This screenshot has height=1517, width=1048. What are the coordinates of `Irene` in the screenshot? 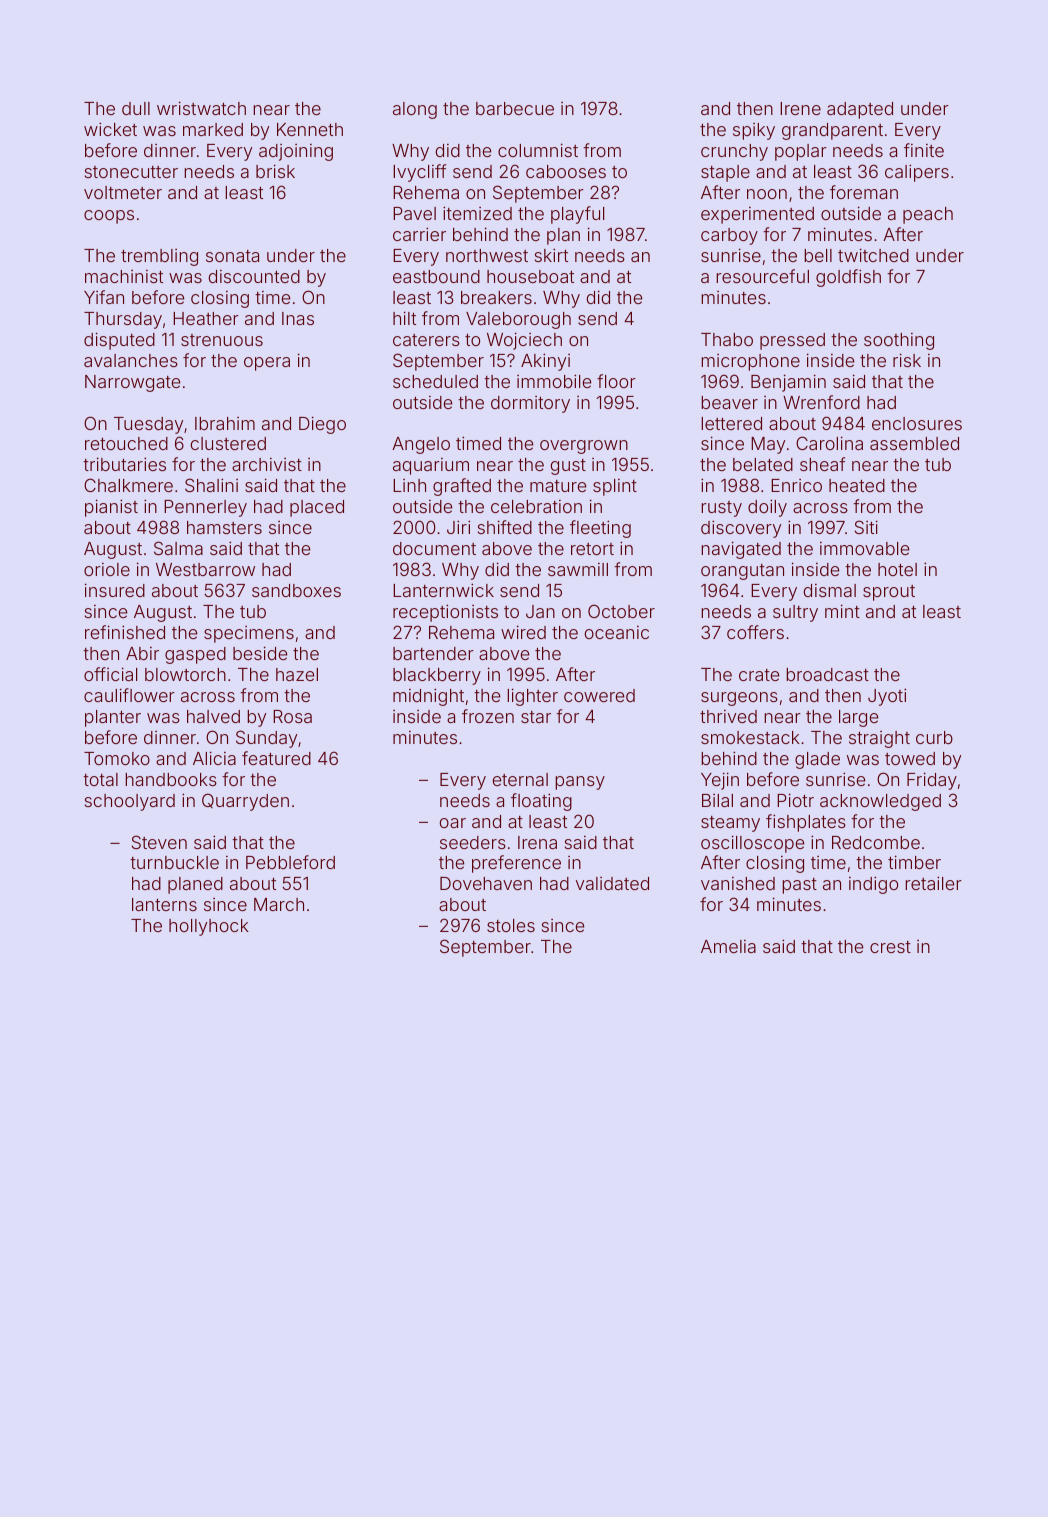 It's located at (800, 108).
